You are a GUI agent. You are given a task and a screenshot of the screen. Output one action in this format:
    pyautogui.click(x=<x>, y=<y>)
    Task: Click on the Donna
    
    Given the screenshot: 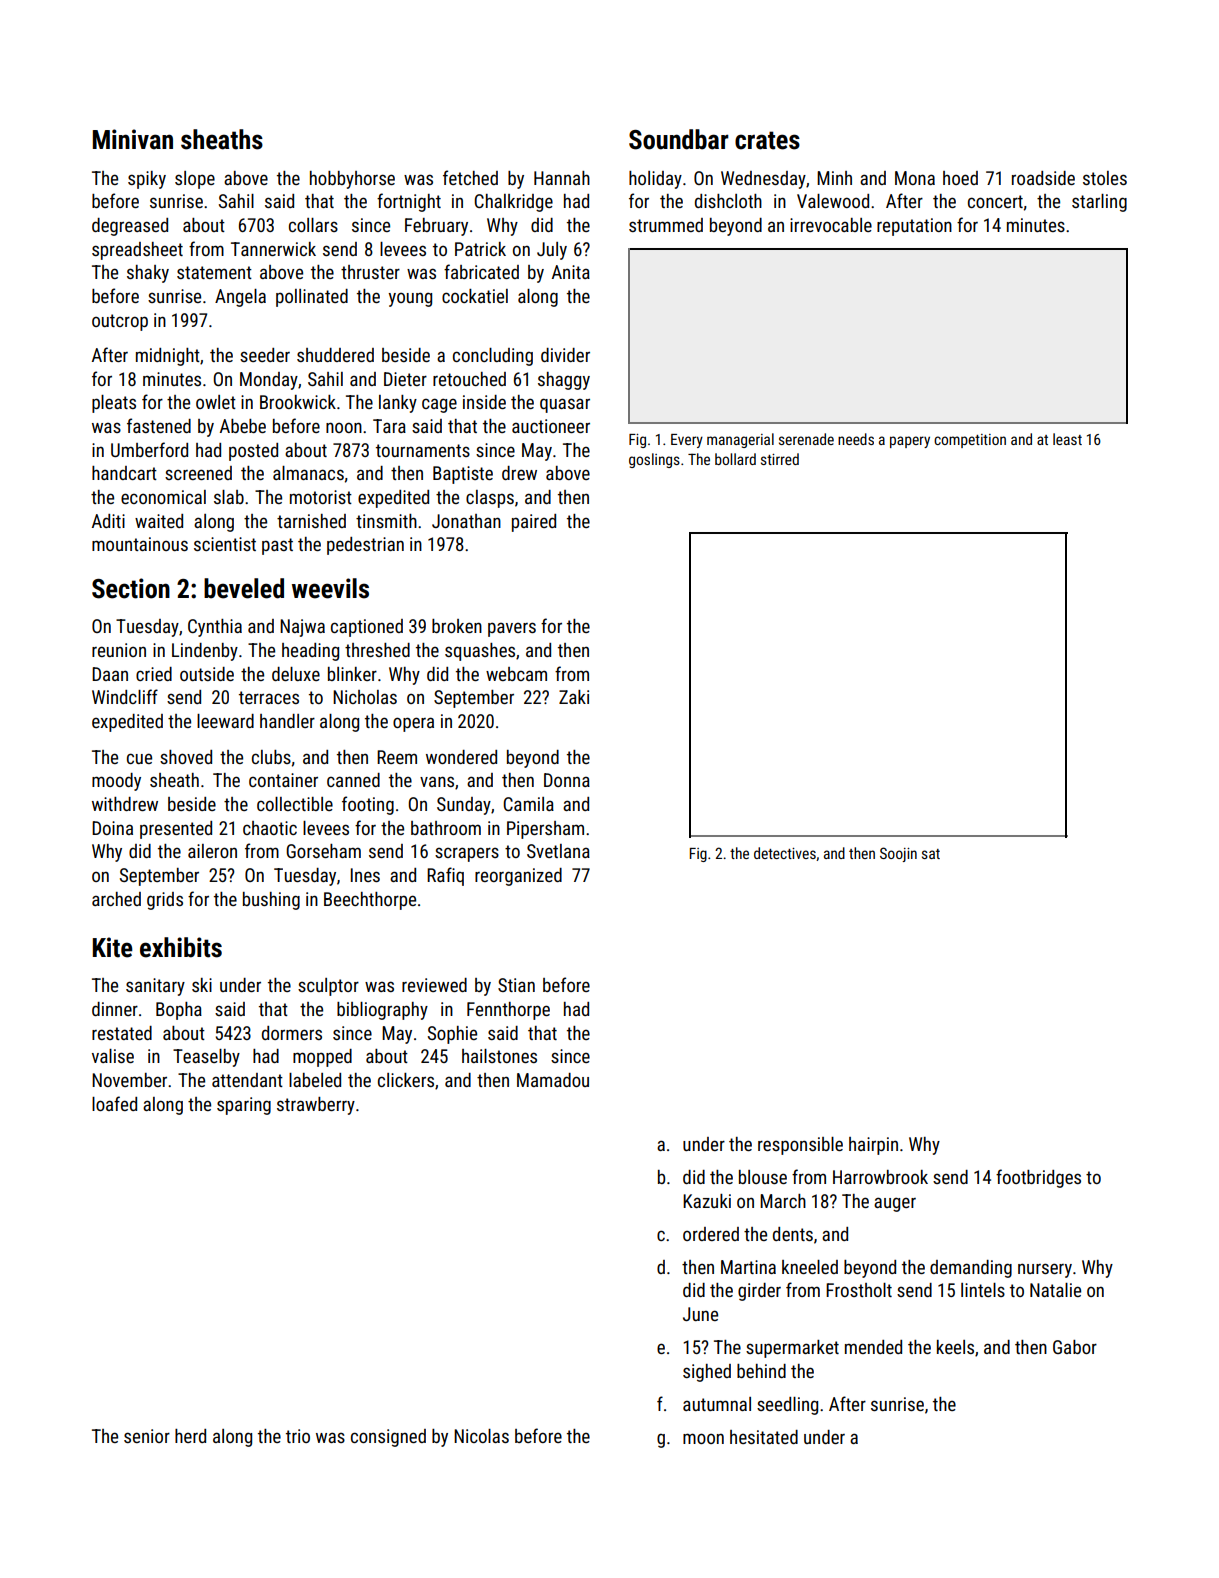 What is the action you would take?
    pyautogui.click(x=567, y=780)
